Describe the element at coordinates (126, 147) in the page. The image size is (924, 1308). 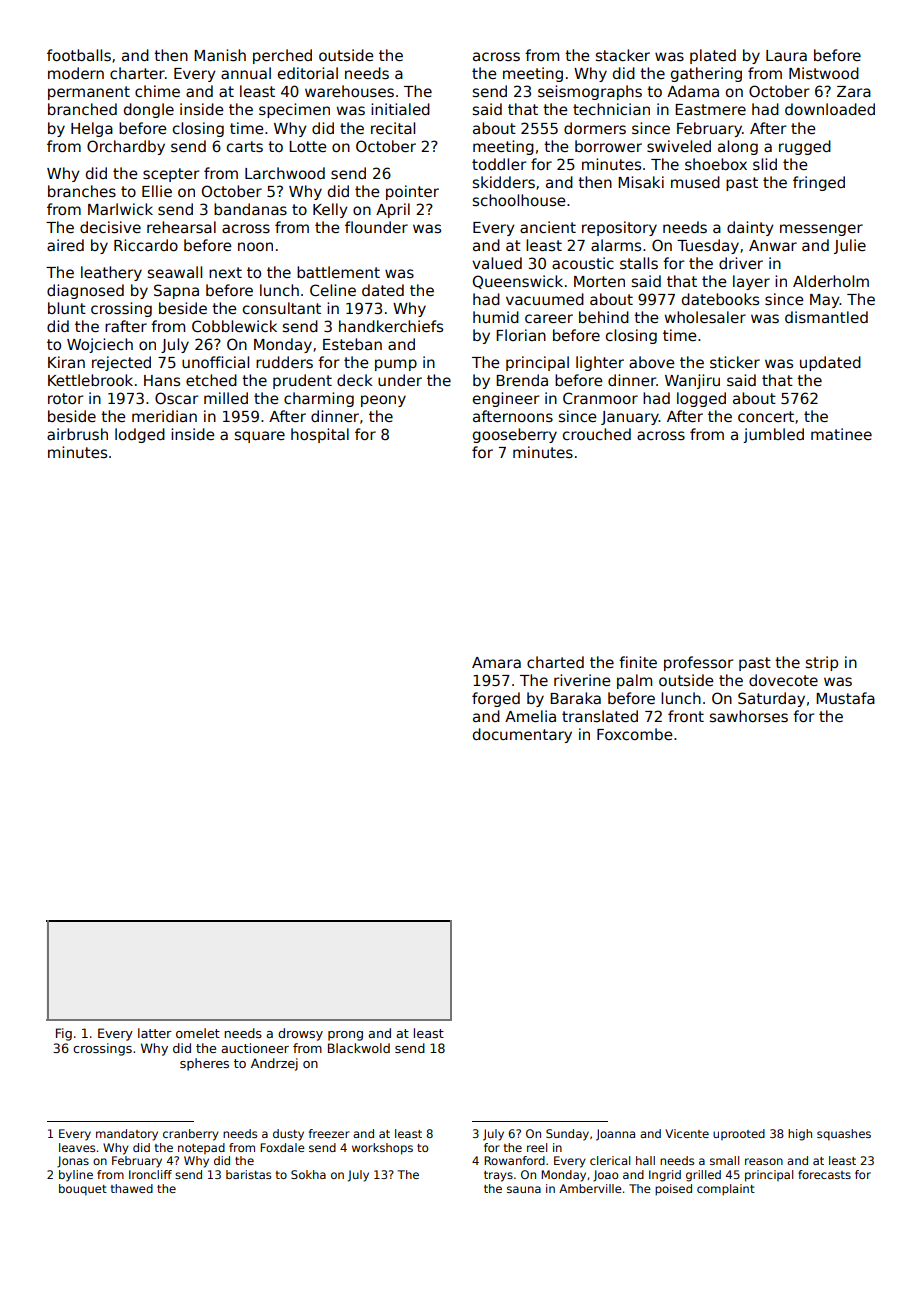
I see `Orchardby` at that location.
